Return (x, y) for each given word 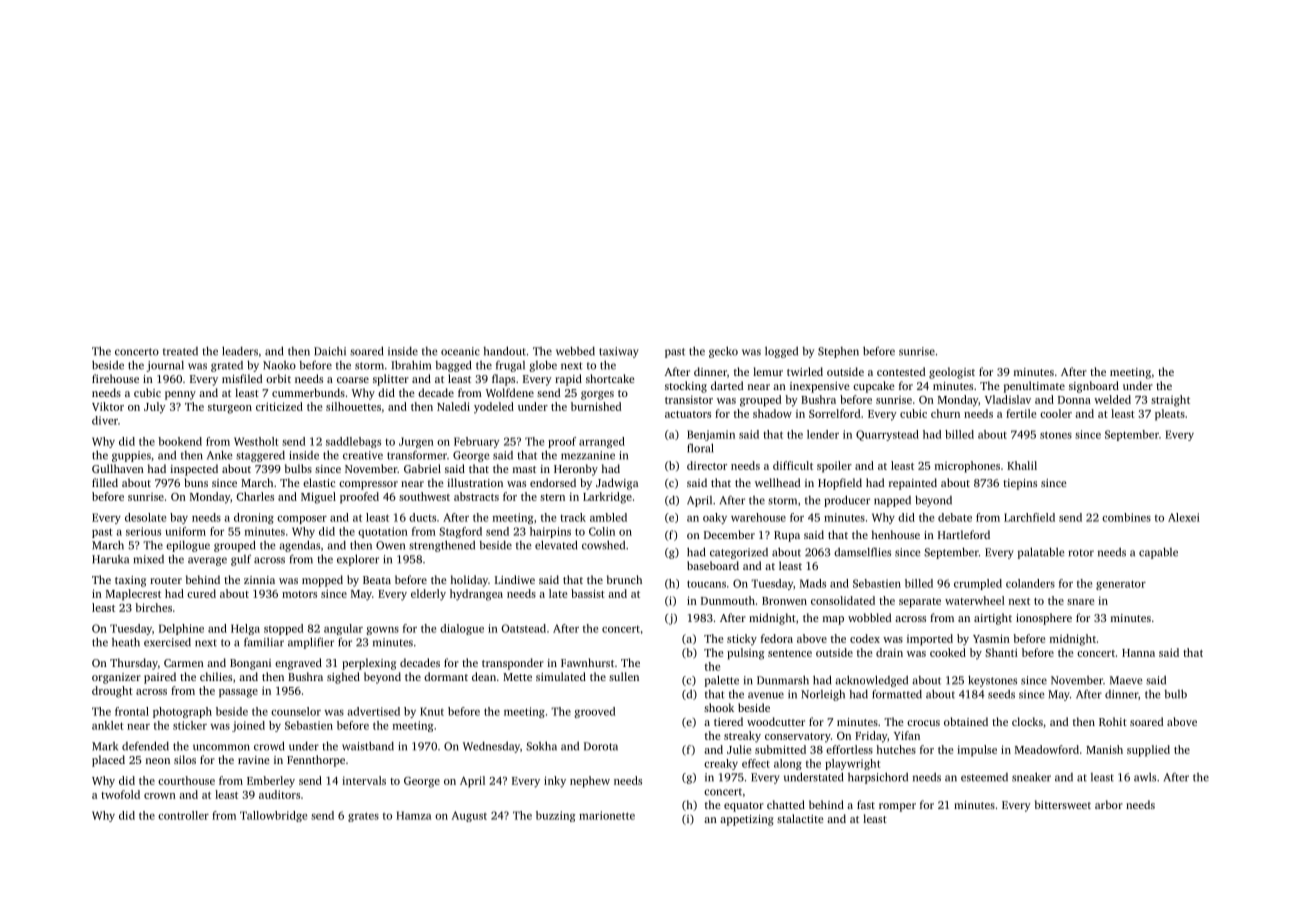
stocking (686, 387)
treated (180, 351)
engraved (298, 664)
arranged (602, 442)
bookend (180, 441)
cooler (1056, 413)
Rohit (1113, 721)
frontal (132, 711)
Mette (517, 677)
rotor (1081, 553)
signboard (1094, 387)
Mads (813, 583)
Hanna (1138, 653)
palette (722, 681)
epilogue (188, 546)
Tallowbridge (273, 816)
